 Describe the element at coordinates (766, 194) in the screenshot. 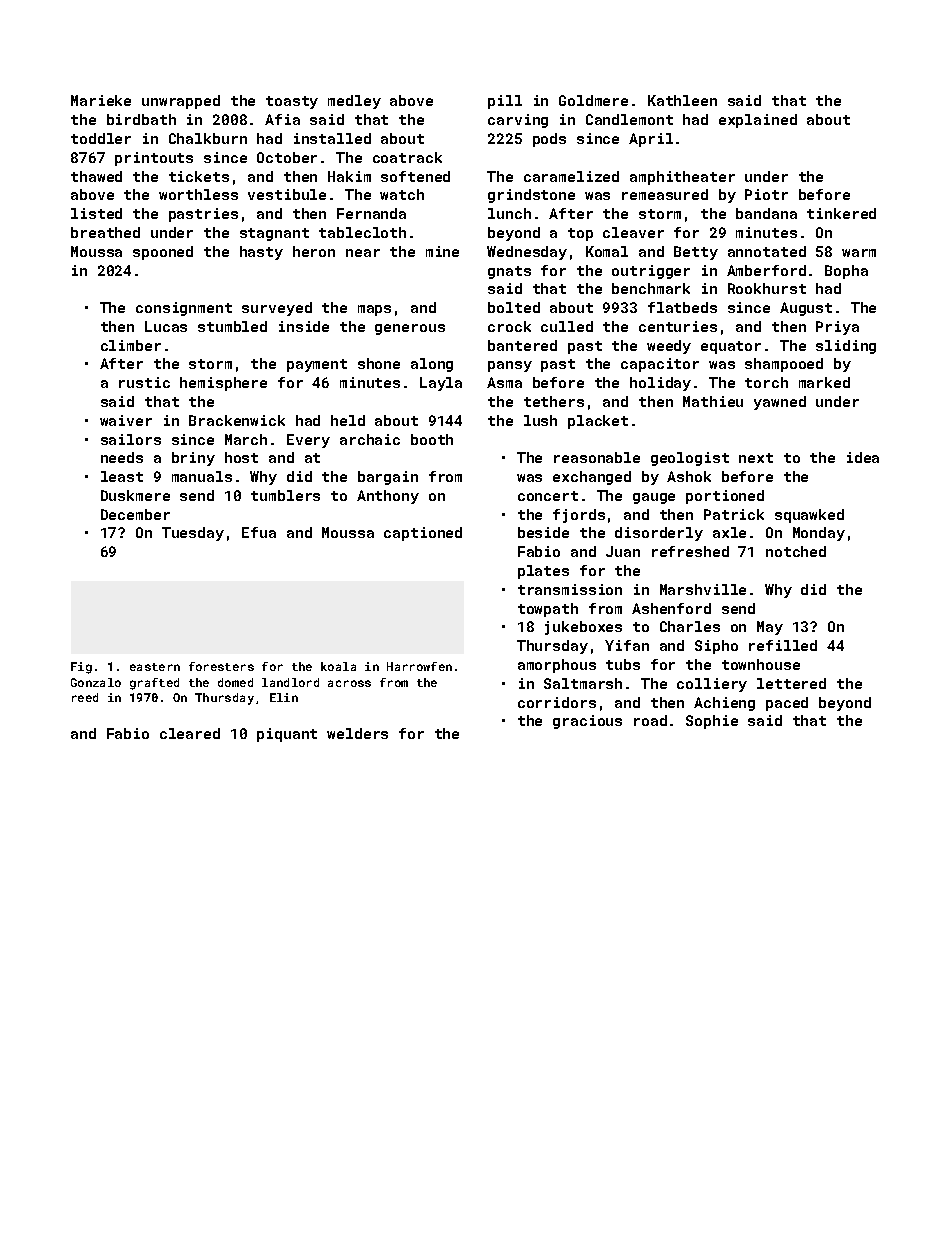

I see `Piotr` at that location.
